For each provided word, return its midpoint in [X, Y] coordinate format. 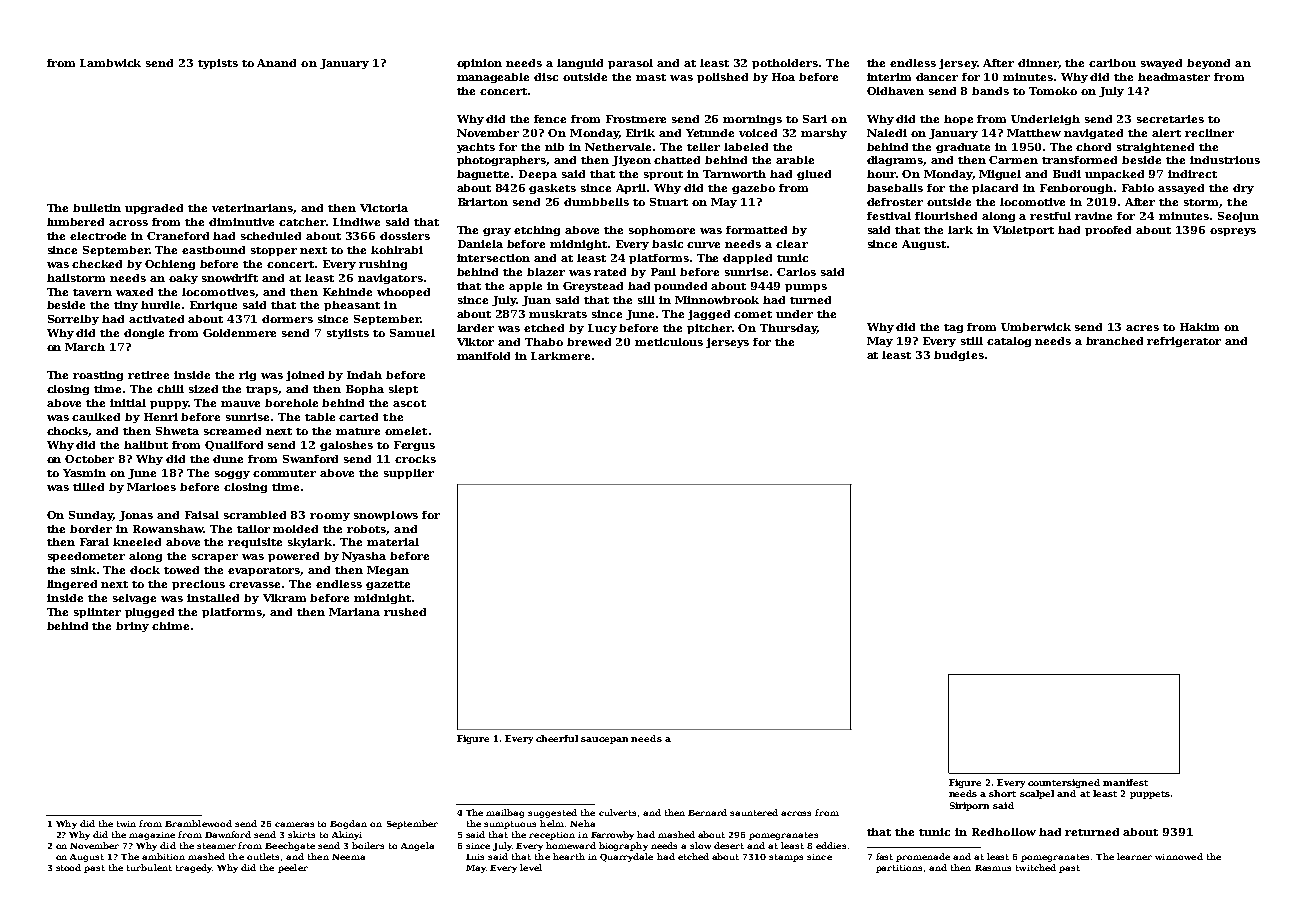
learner [1134, 856]
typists [218, 64]
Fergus [414, 446]
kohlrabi [397, 250]
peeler [293, 868]
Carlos [796, 272]
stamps [786, 858]
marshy [824, 134]
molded [295, 529]
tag [953, 328]
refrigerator [1184, 342]
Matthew [1034, 133]
